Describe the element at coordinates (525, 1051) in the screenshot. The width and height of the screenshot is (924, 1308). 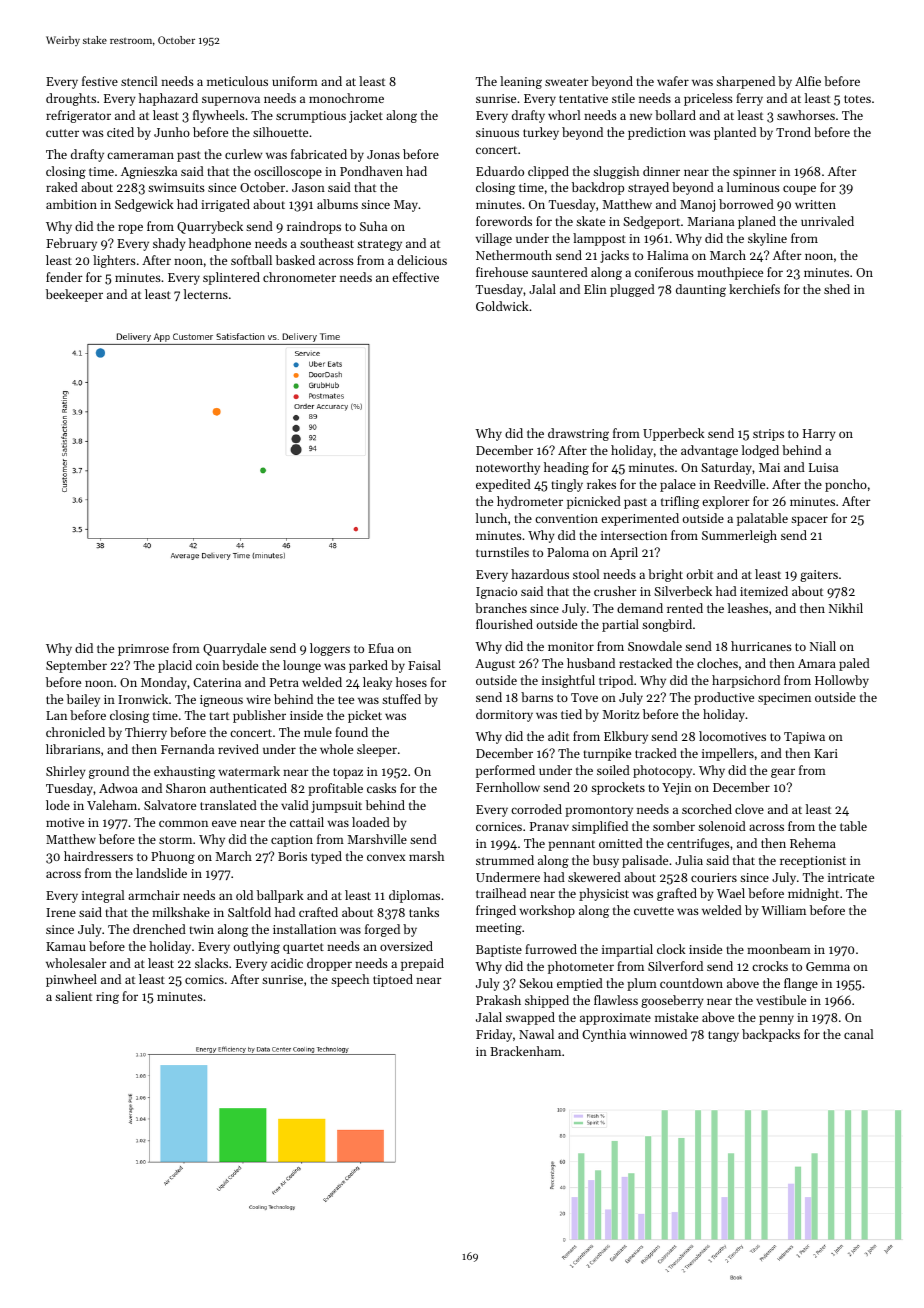
I see `Brackenham` at that location.
